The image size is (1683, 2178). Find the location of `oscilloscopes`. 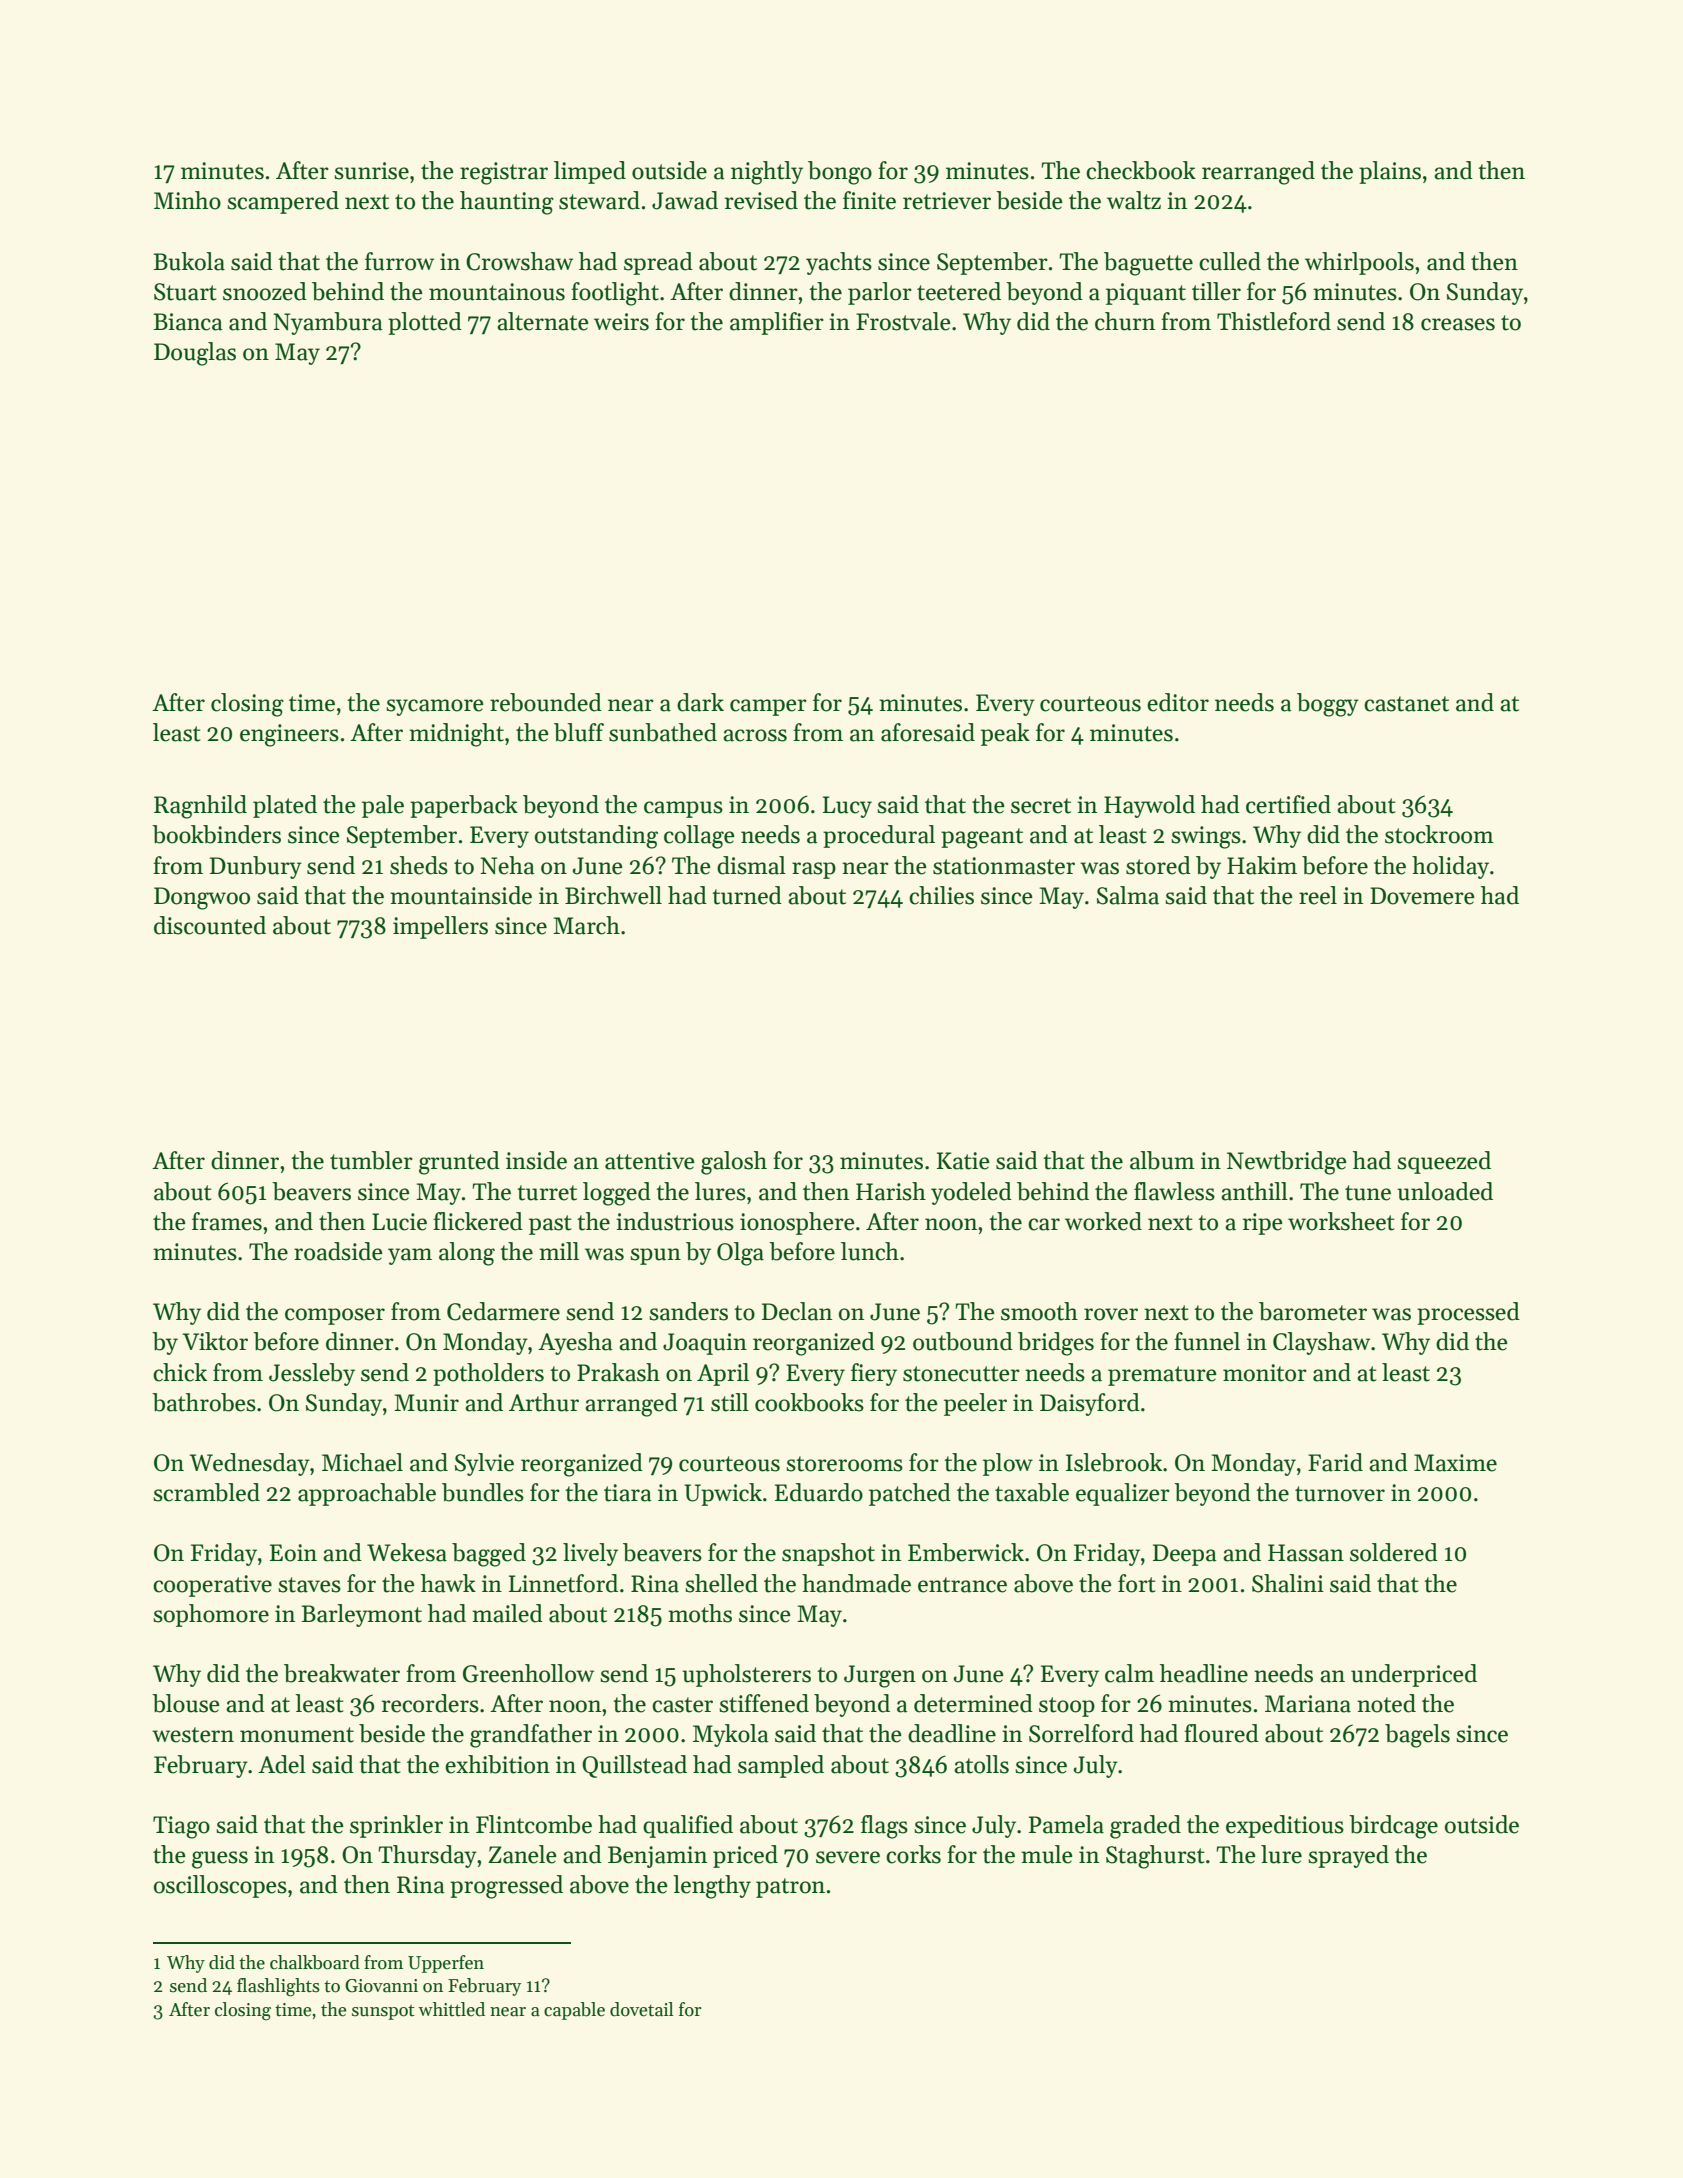

oscilloscopes is located at coordinates (220, 1886).
